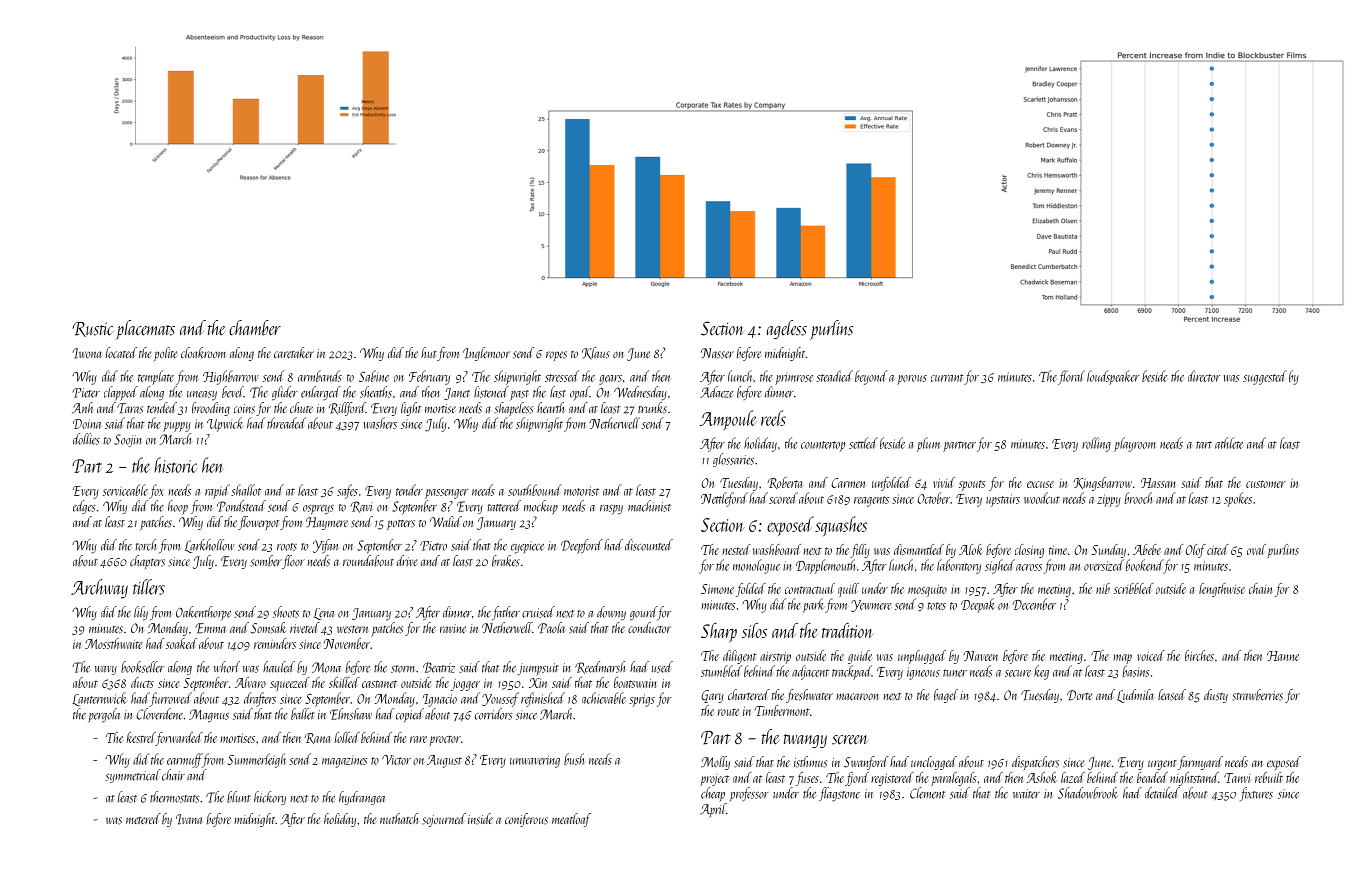 Image resolution: width=1372 pixels, height=887 pixels. Describe the element at coordinates (715, 763) in the image. I see `Molly` at that location.
